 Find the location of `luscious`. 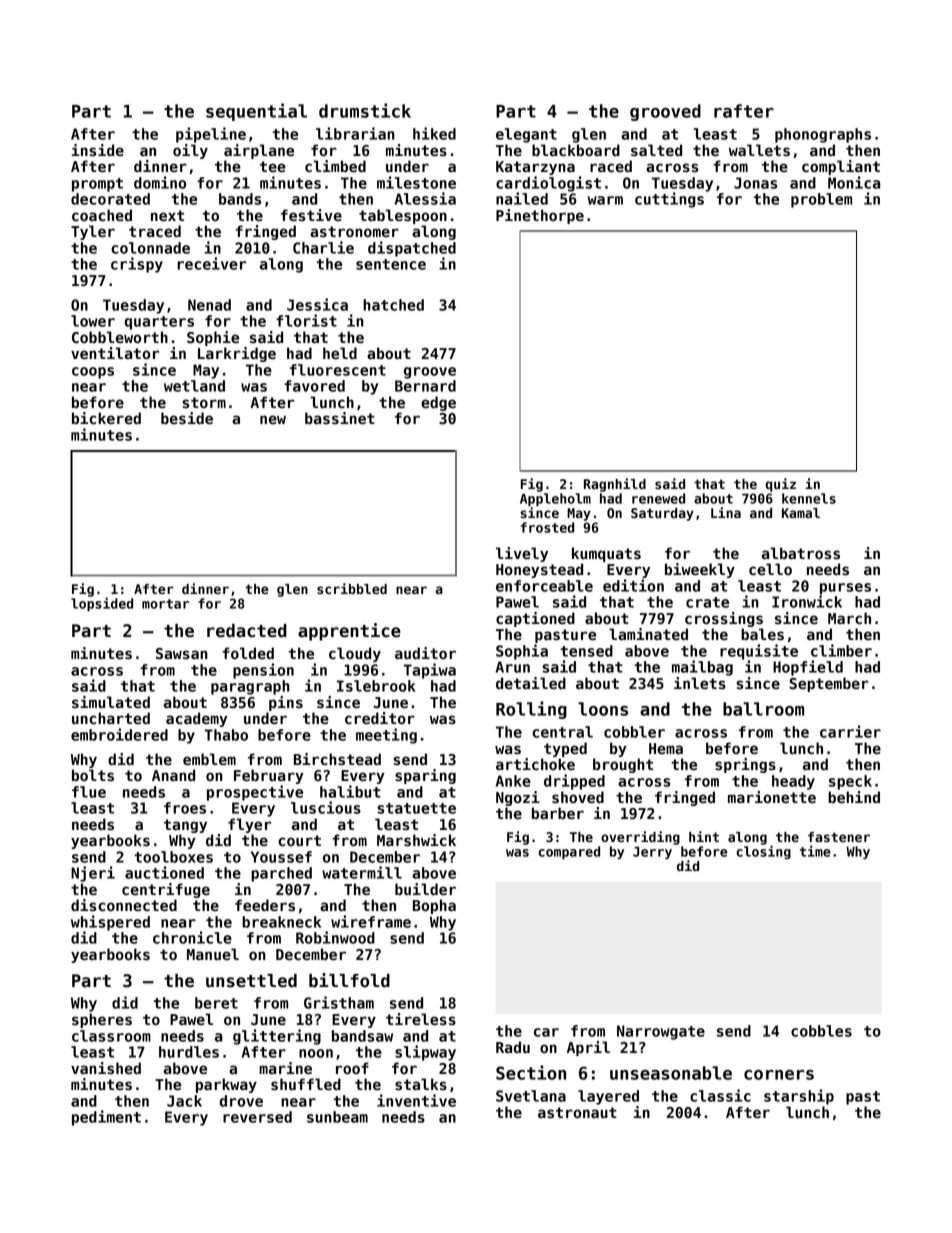

luscious is located at coordinates (326, 807).
